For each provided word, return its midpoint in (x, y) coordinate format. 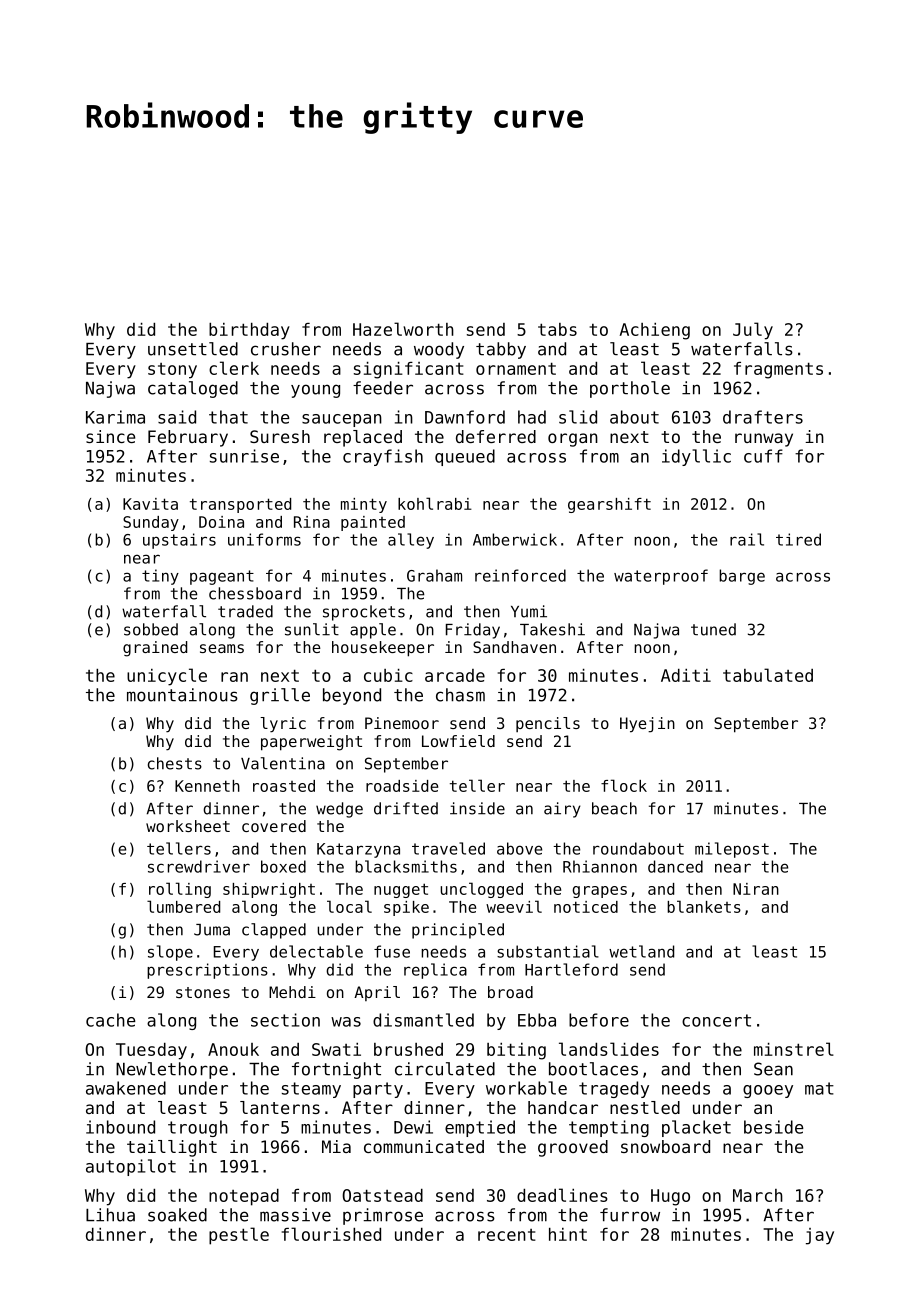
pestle (239, 1236)
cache (111, 1020)
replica (435, 971)
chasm (460, 695)
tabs (557, 329)
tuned (713, 629)
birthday (249, 331)
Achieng (655, 331)
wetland (641, 951)
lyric (283, 725)
